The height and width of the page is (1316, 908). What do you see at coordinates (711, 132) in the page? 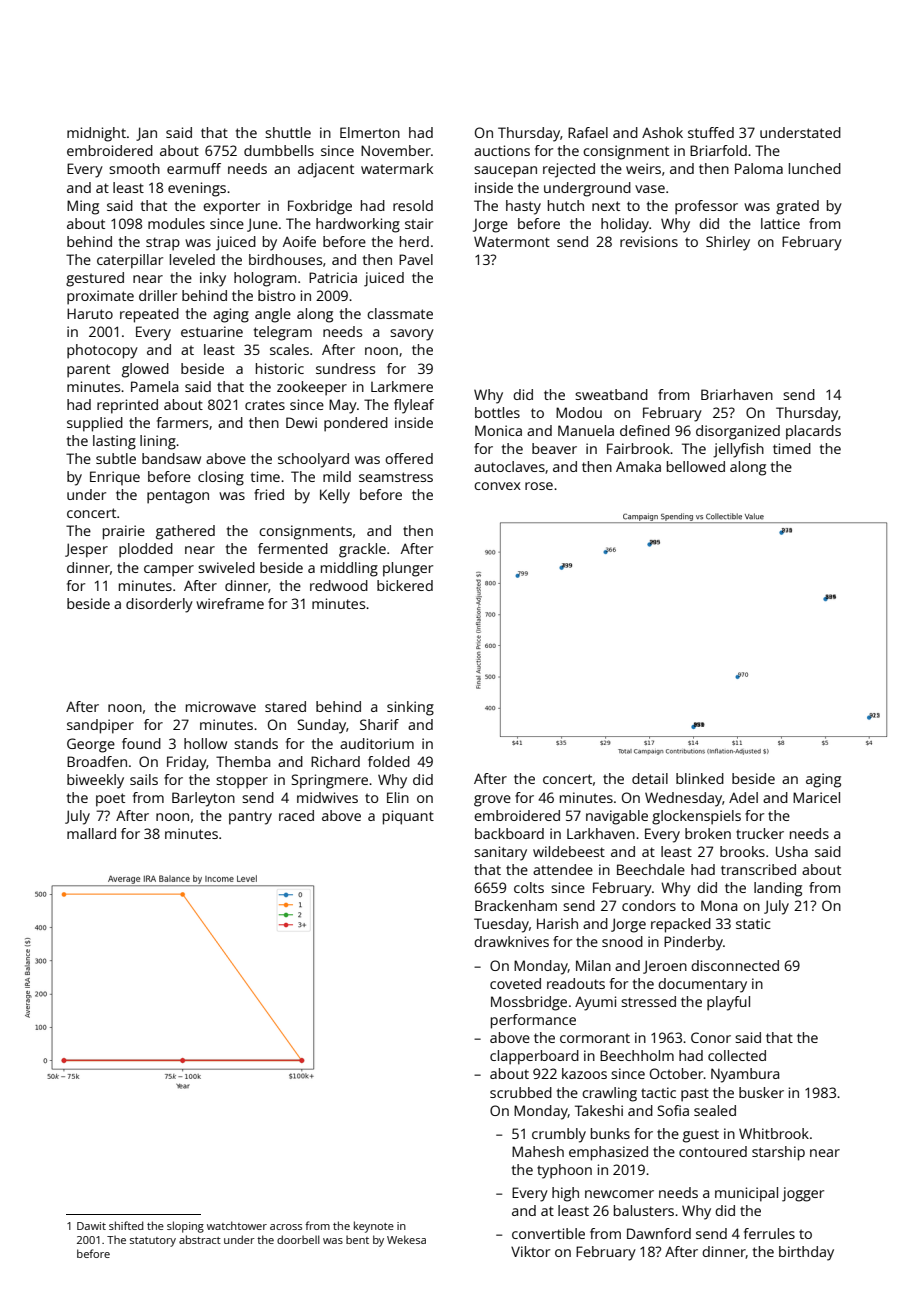
I see `stuffed` at bounding box center [711, 132].
